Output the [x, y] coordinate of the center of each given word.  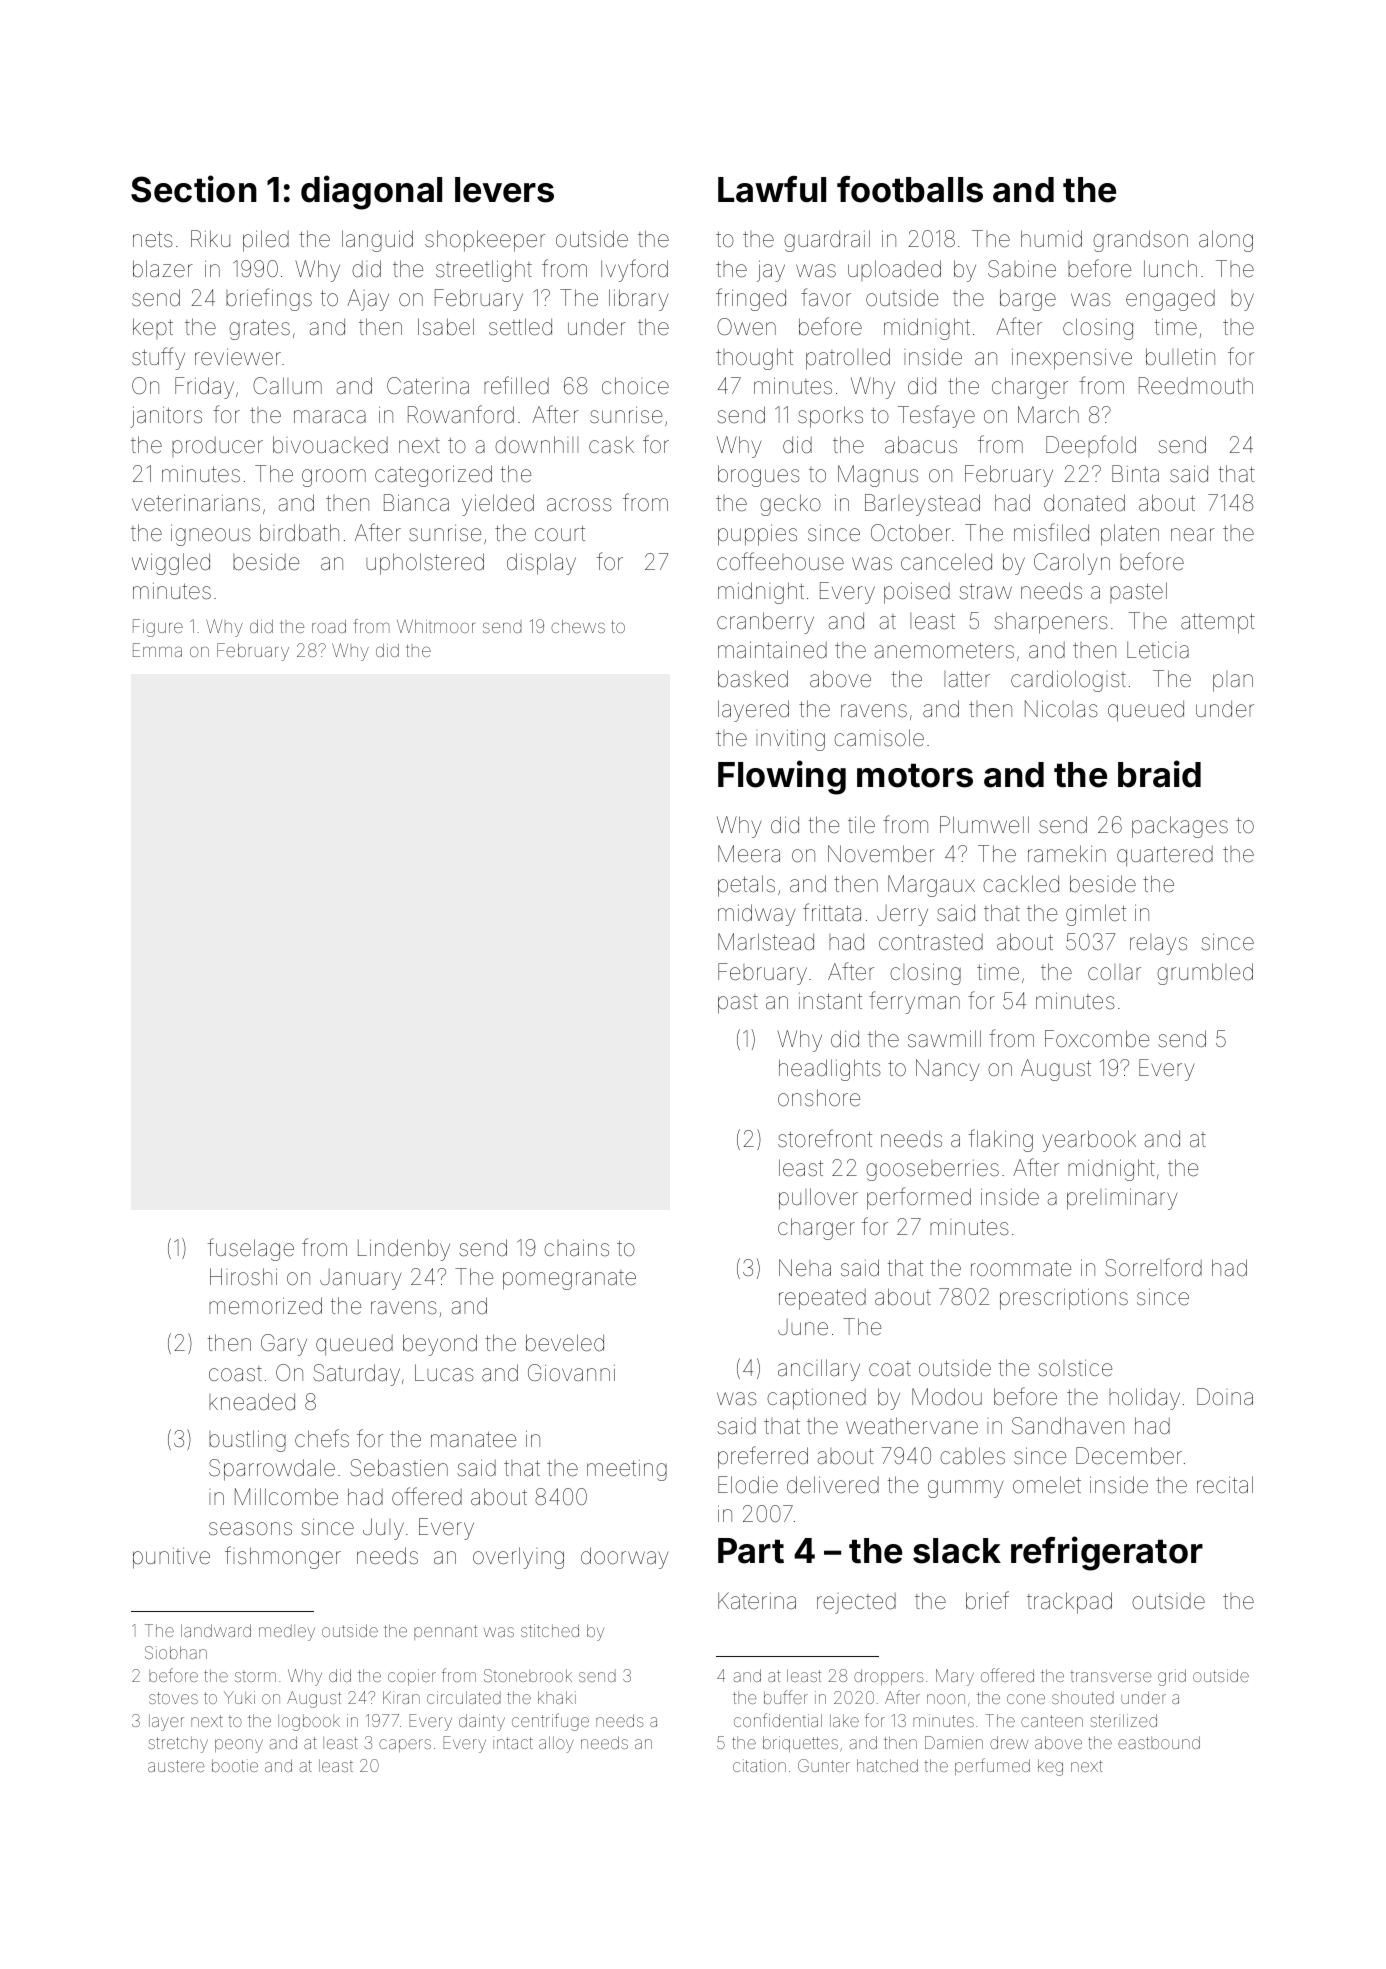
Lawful [772, 189]
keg [1050, 1767]
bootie [235, 1765]
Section [194, 189]
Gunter [824, 1765]
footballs [910, 189]
